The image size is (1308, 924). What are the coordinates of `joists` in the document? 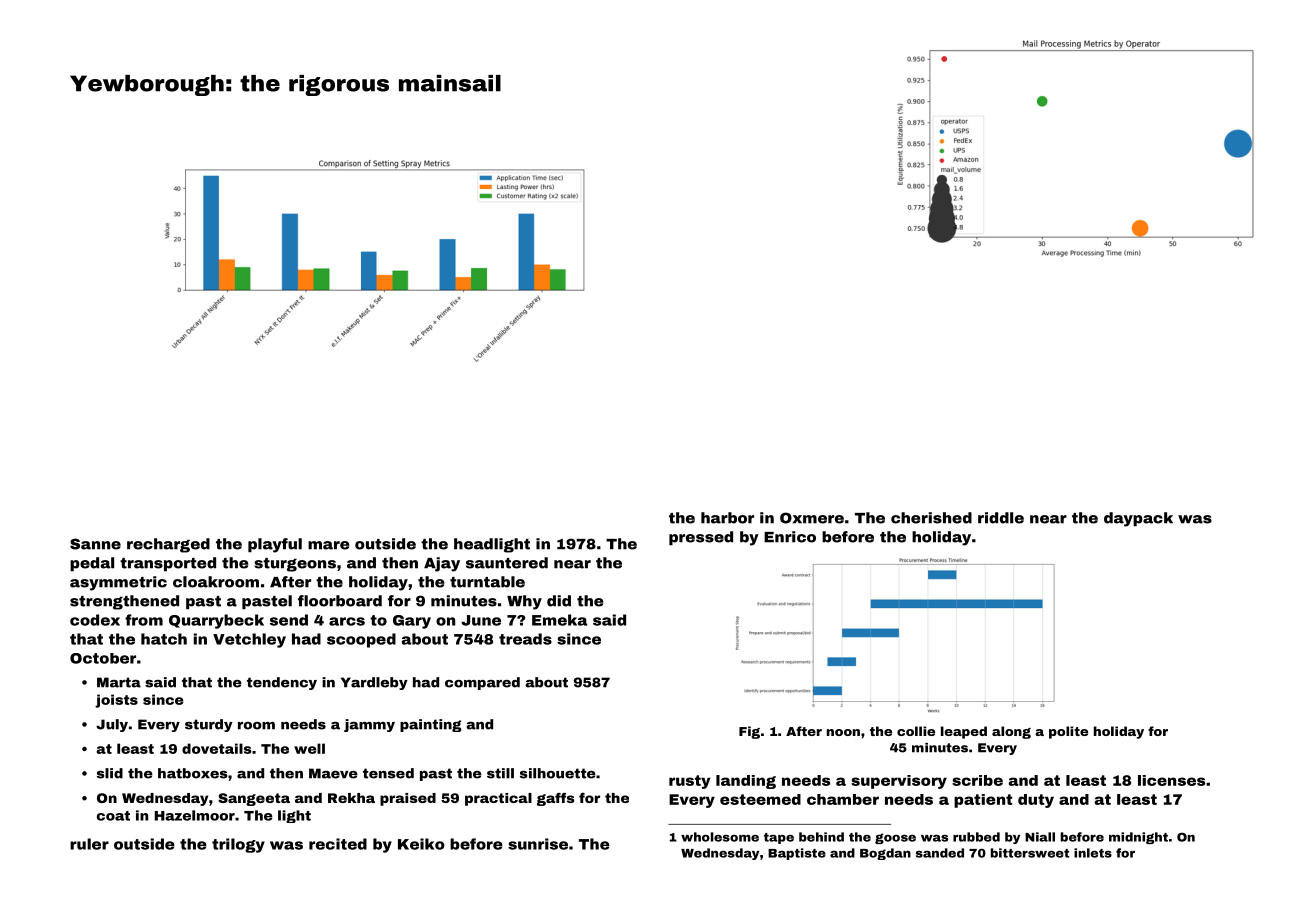 It's located at (116, 701).
